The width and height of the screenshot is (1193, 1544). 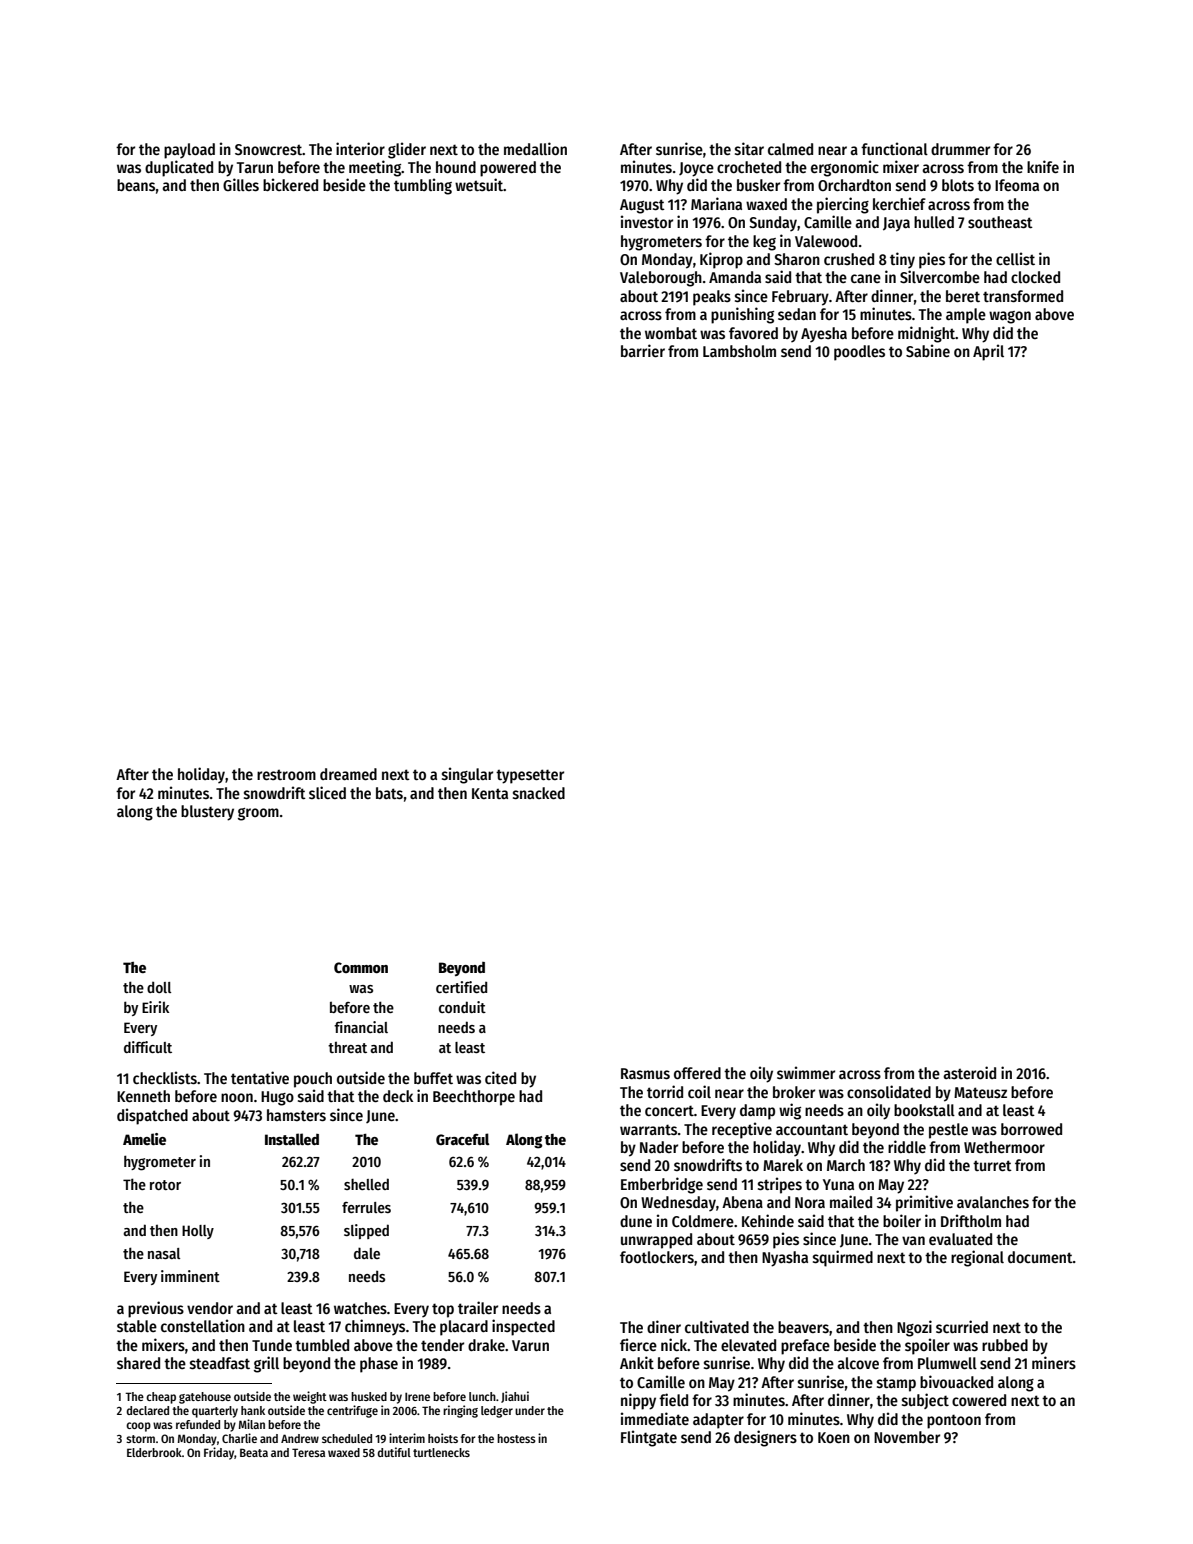 What do you see at coordinates (969, 1072) in the screenshot?
I see `asteroid` at bounding box center [969, 1072].
